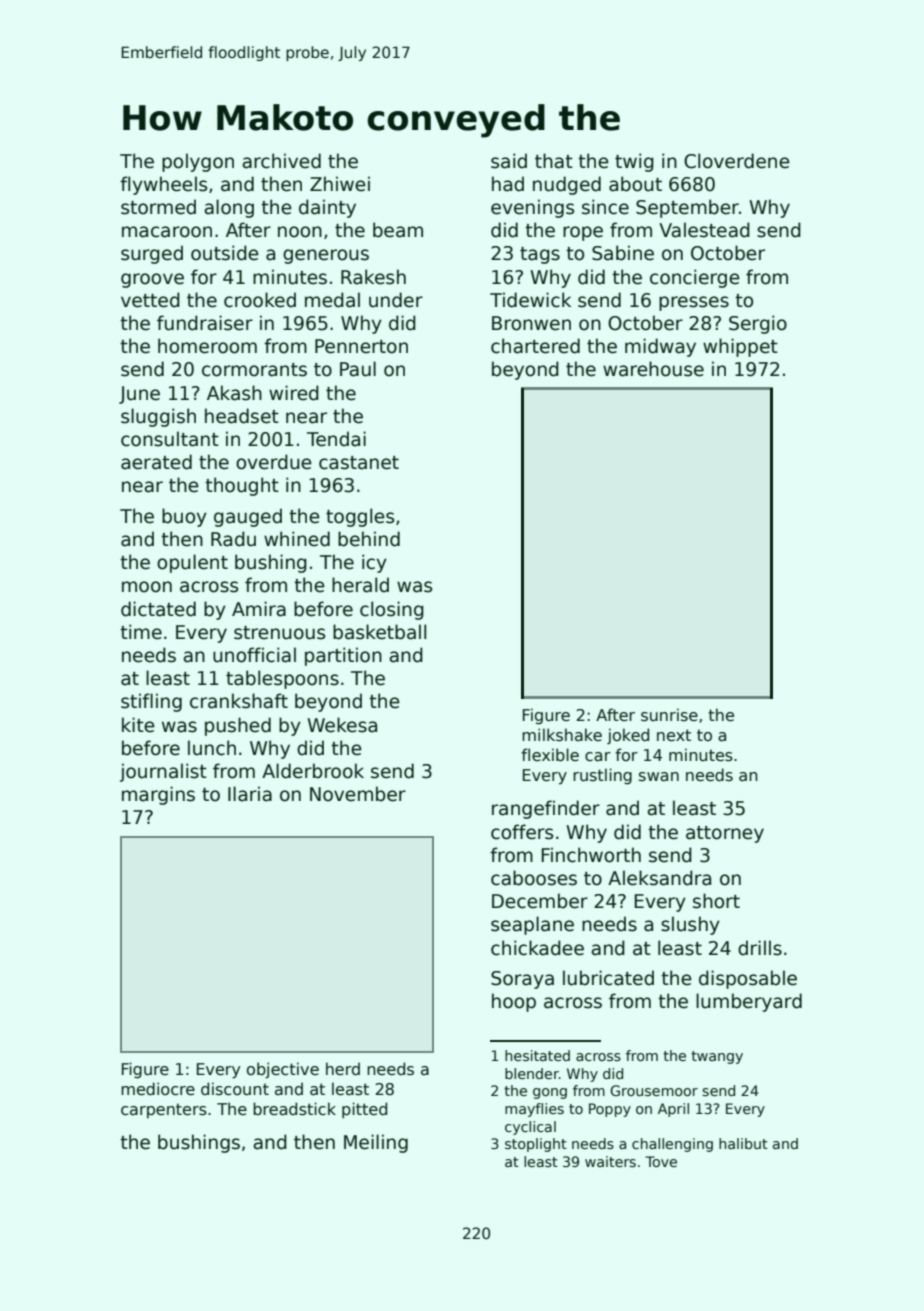  What do you see at coordinates (508, 184) in the image?
I see `had` at bounding box center [508, 184].
